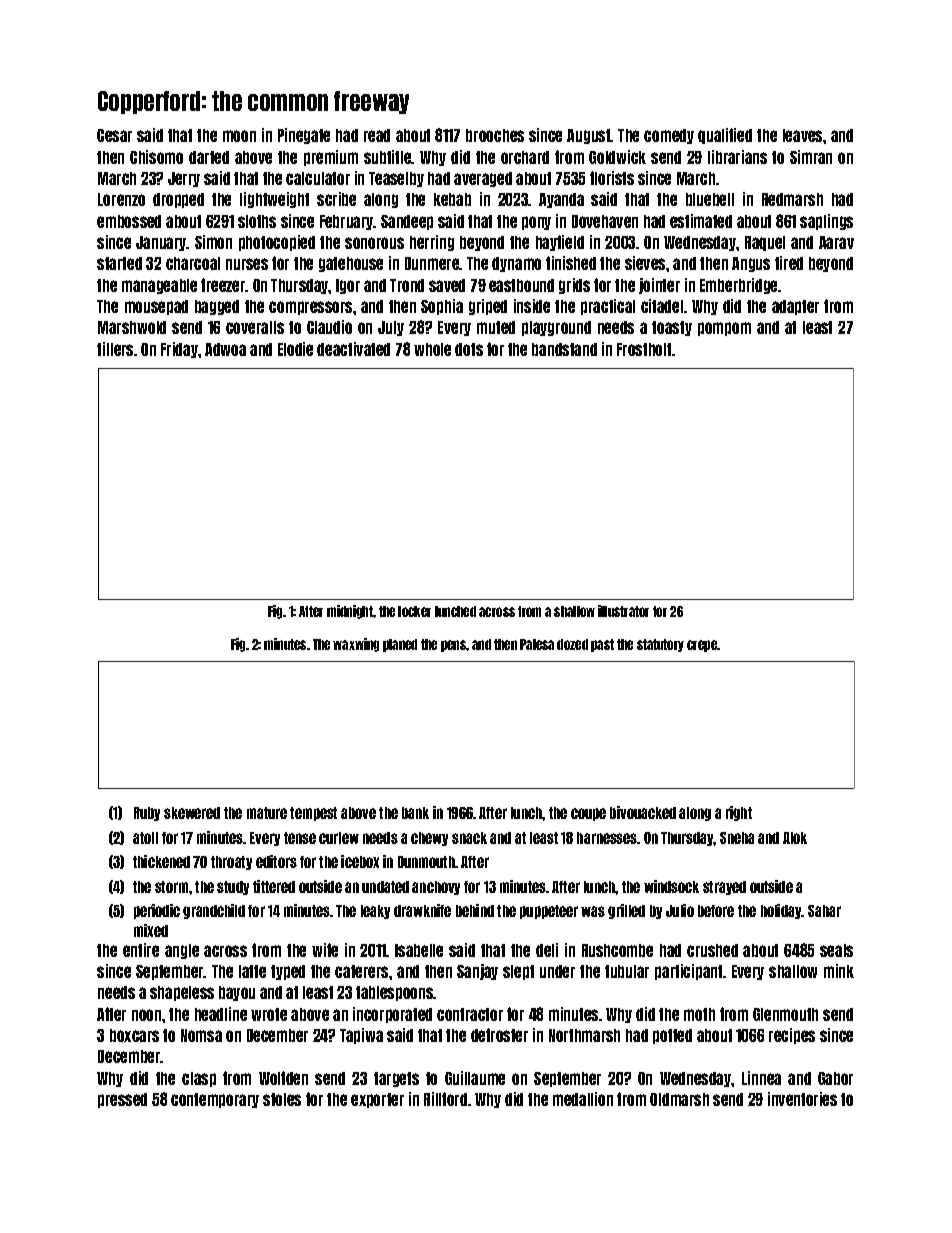  What do you see at coordinates (304, 136) in the screenshot?
I see `Pinegate` at bounding box center [304, 136].
